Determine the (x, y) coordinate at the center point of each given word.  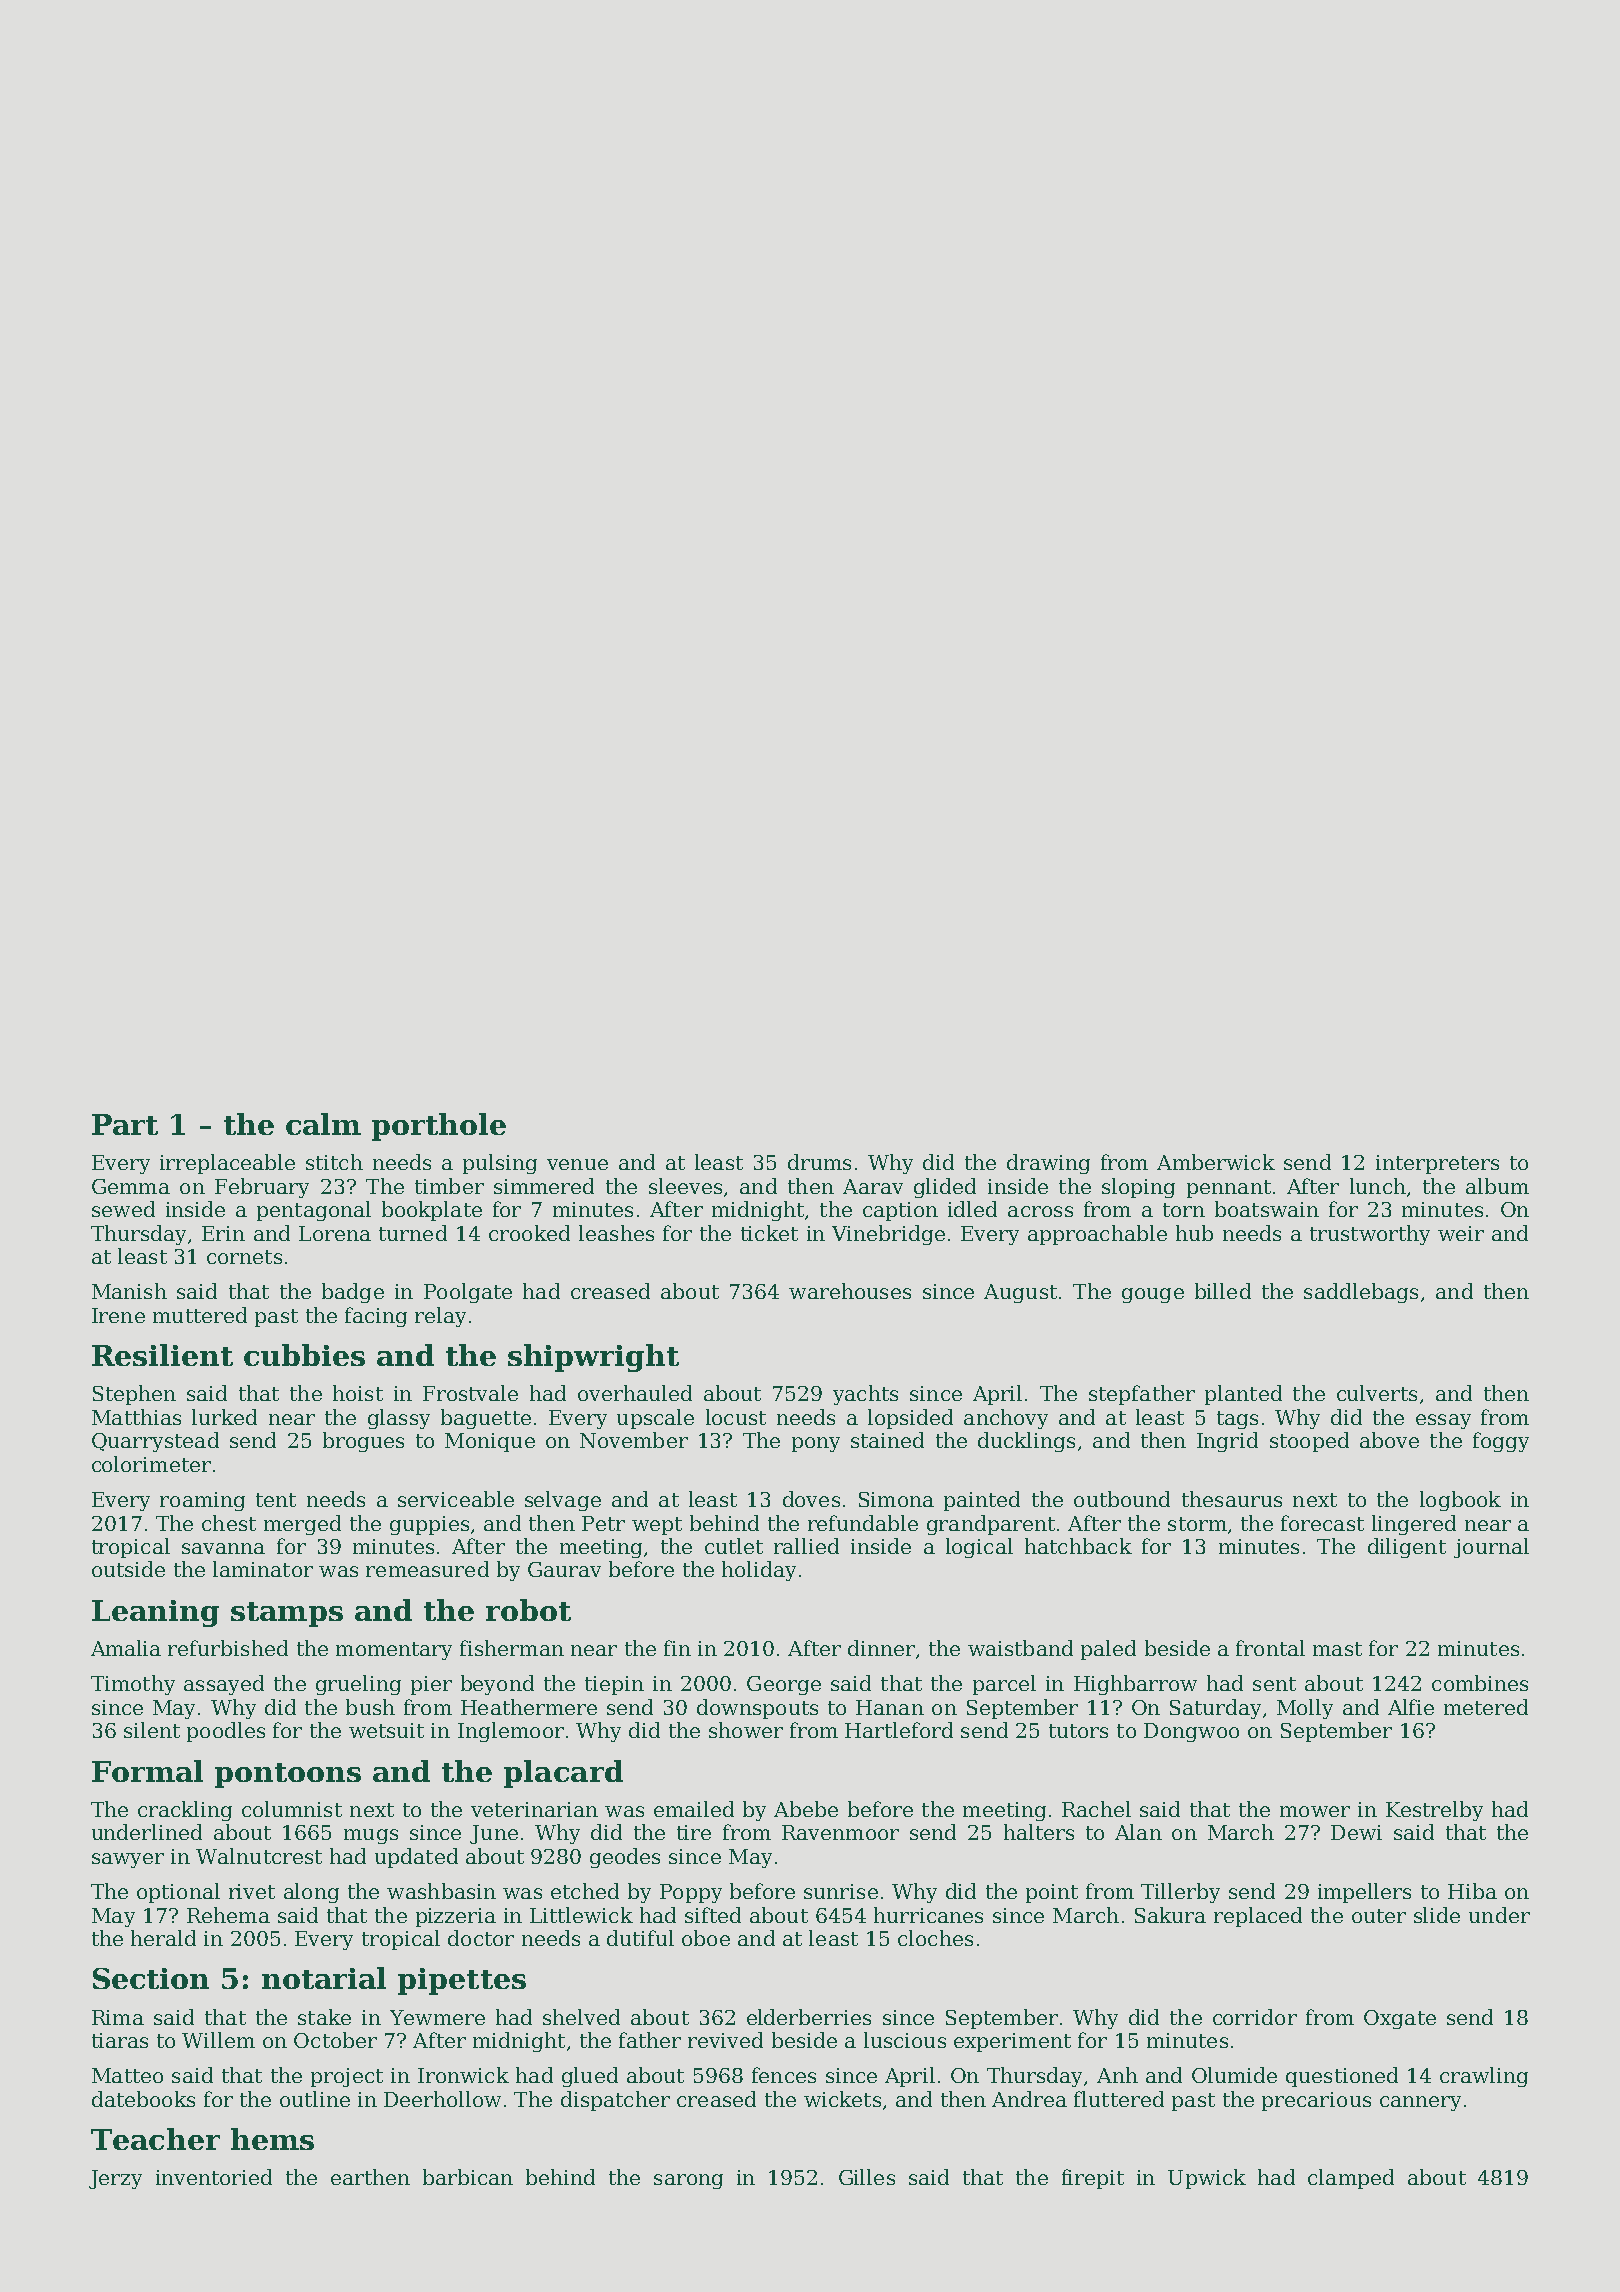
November (634, 1440)
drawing (1048, 1164)
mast (1337, 1649)
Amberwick (1216, 1162)
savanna (223, 1548)
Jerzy (115, 2179)
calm (323, 1124)
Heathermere (529, 1707)
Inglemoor (511, 1732)
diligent (1407, 1548)
